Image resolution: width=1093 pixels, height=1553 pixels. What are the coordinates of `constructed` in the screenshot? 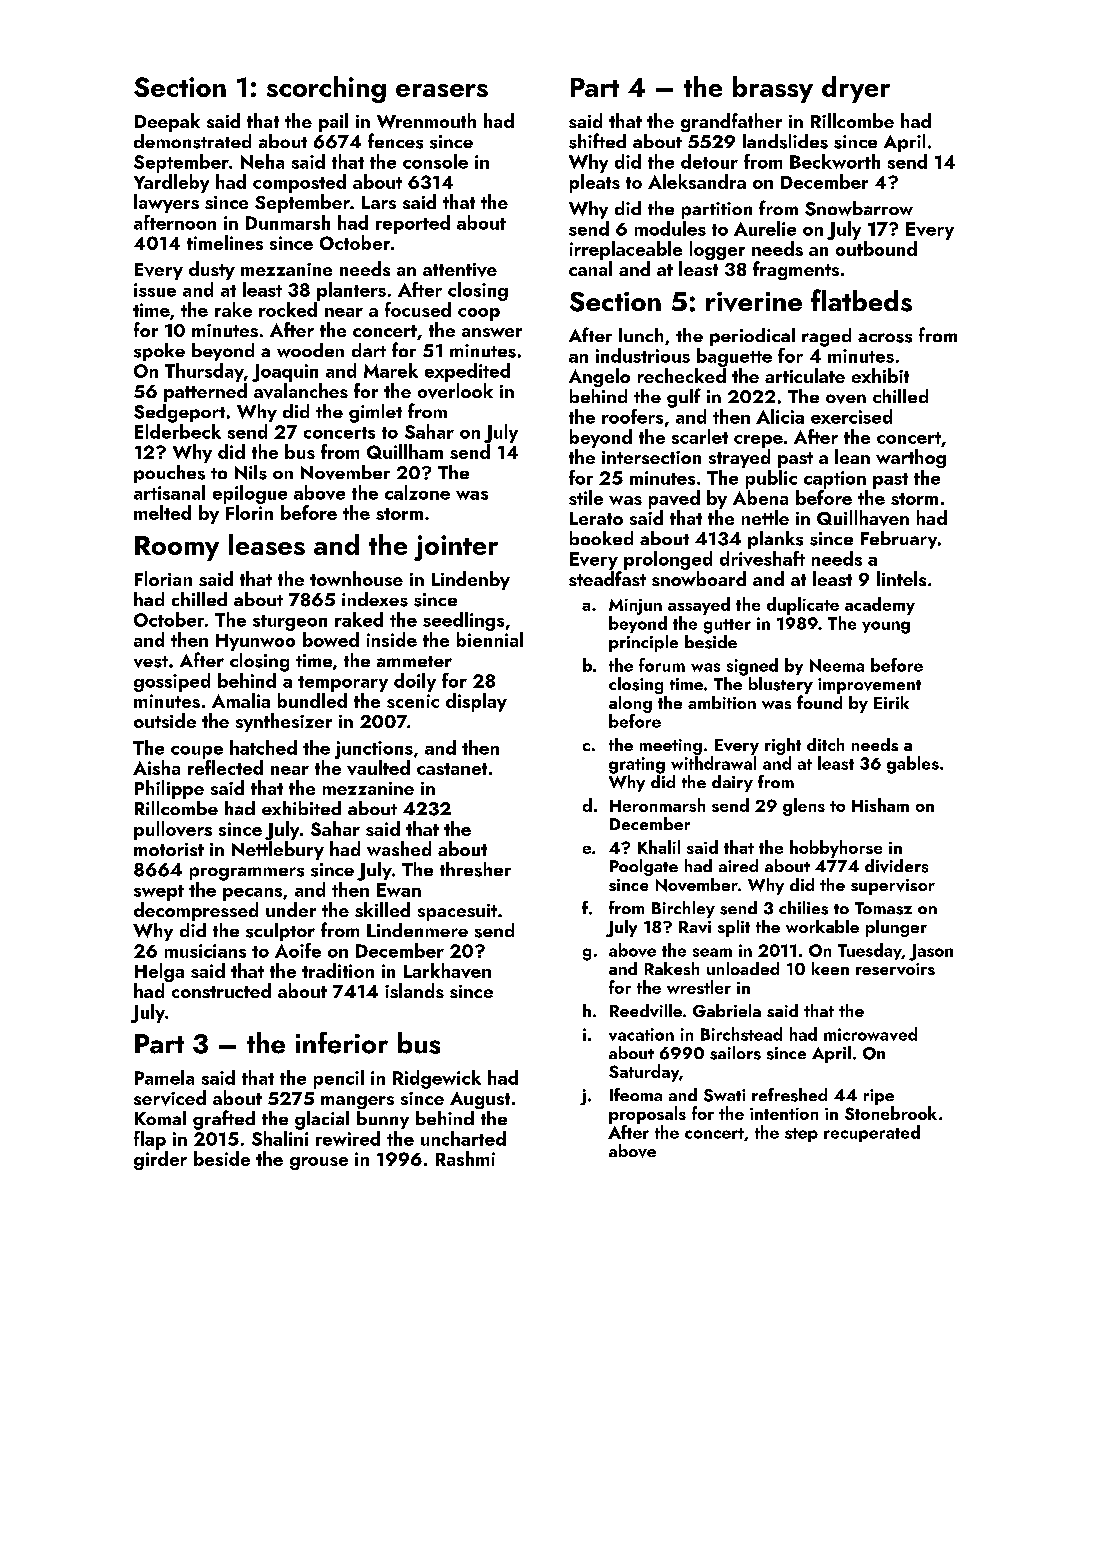 It's located at (221, 990).
